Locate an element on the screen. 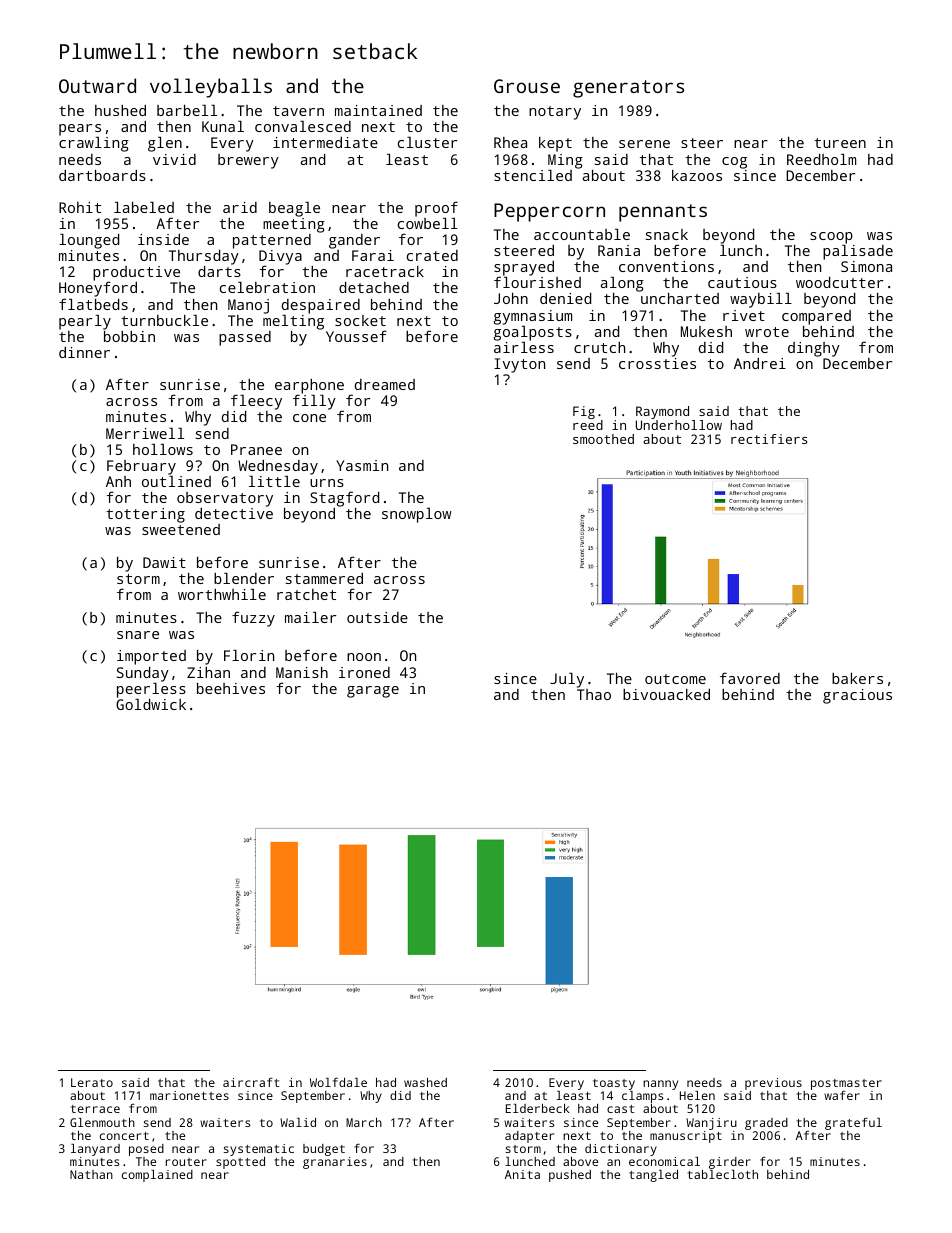 The image size is (952, 1233). dartboards is located at coordinates (102, 175).
